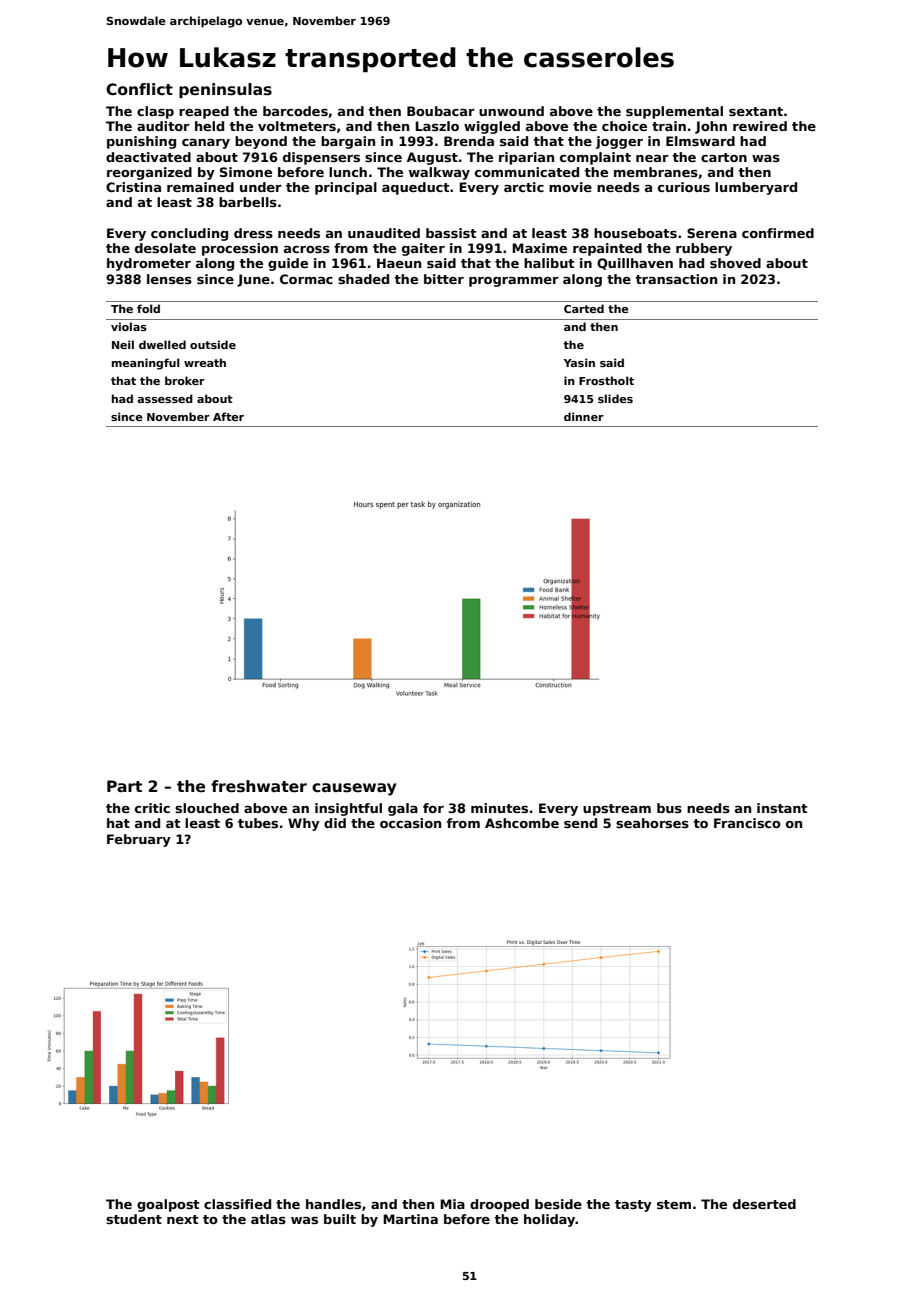 The image size is (924, 1308). What do you see at coordinates (165, 398) in the screenshot?
I see `assessed` at bounding box center [165, 398].
